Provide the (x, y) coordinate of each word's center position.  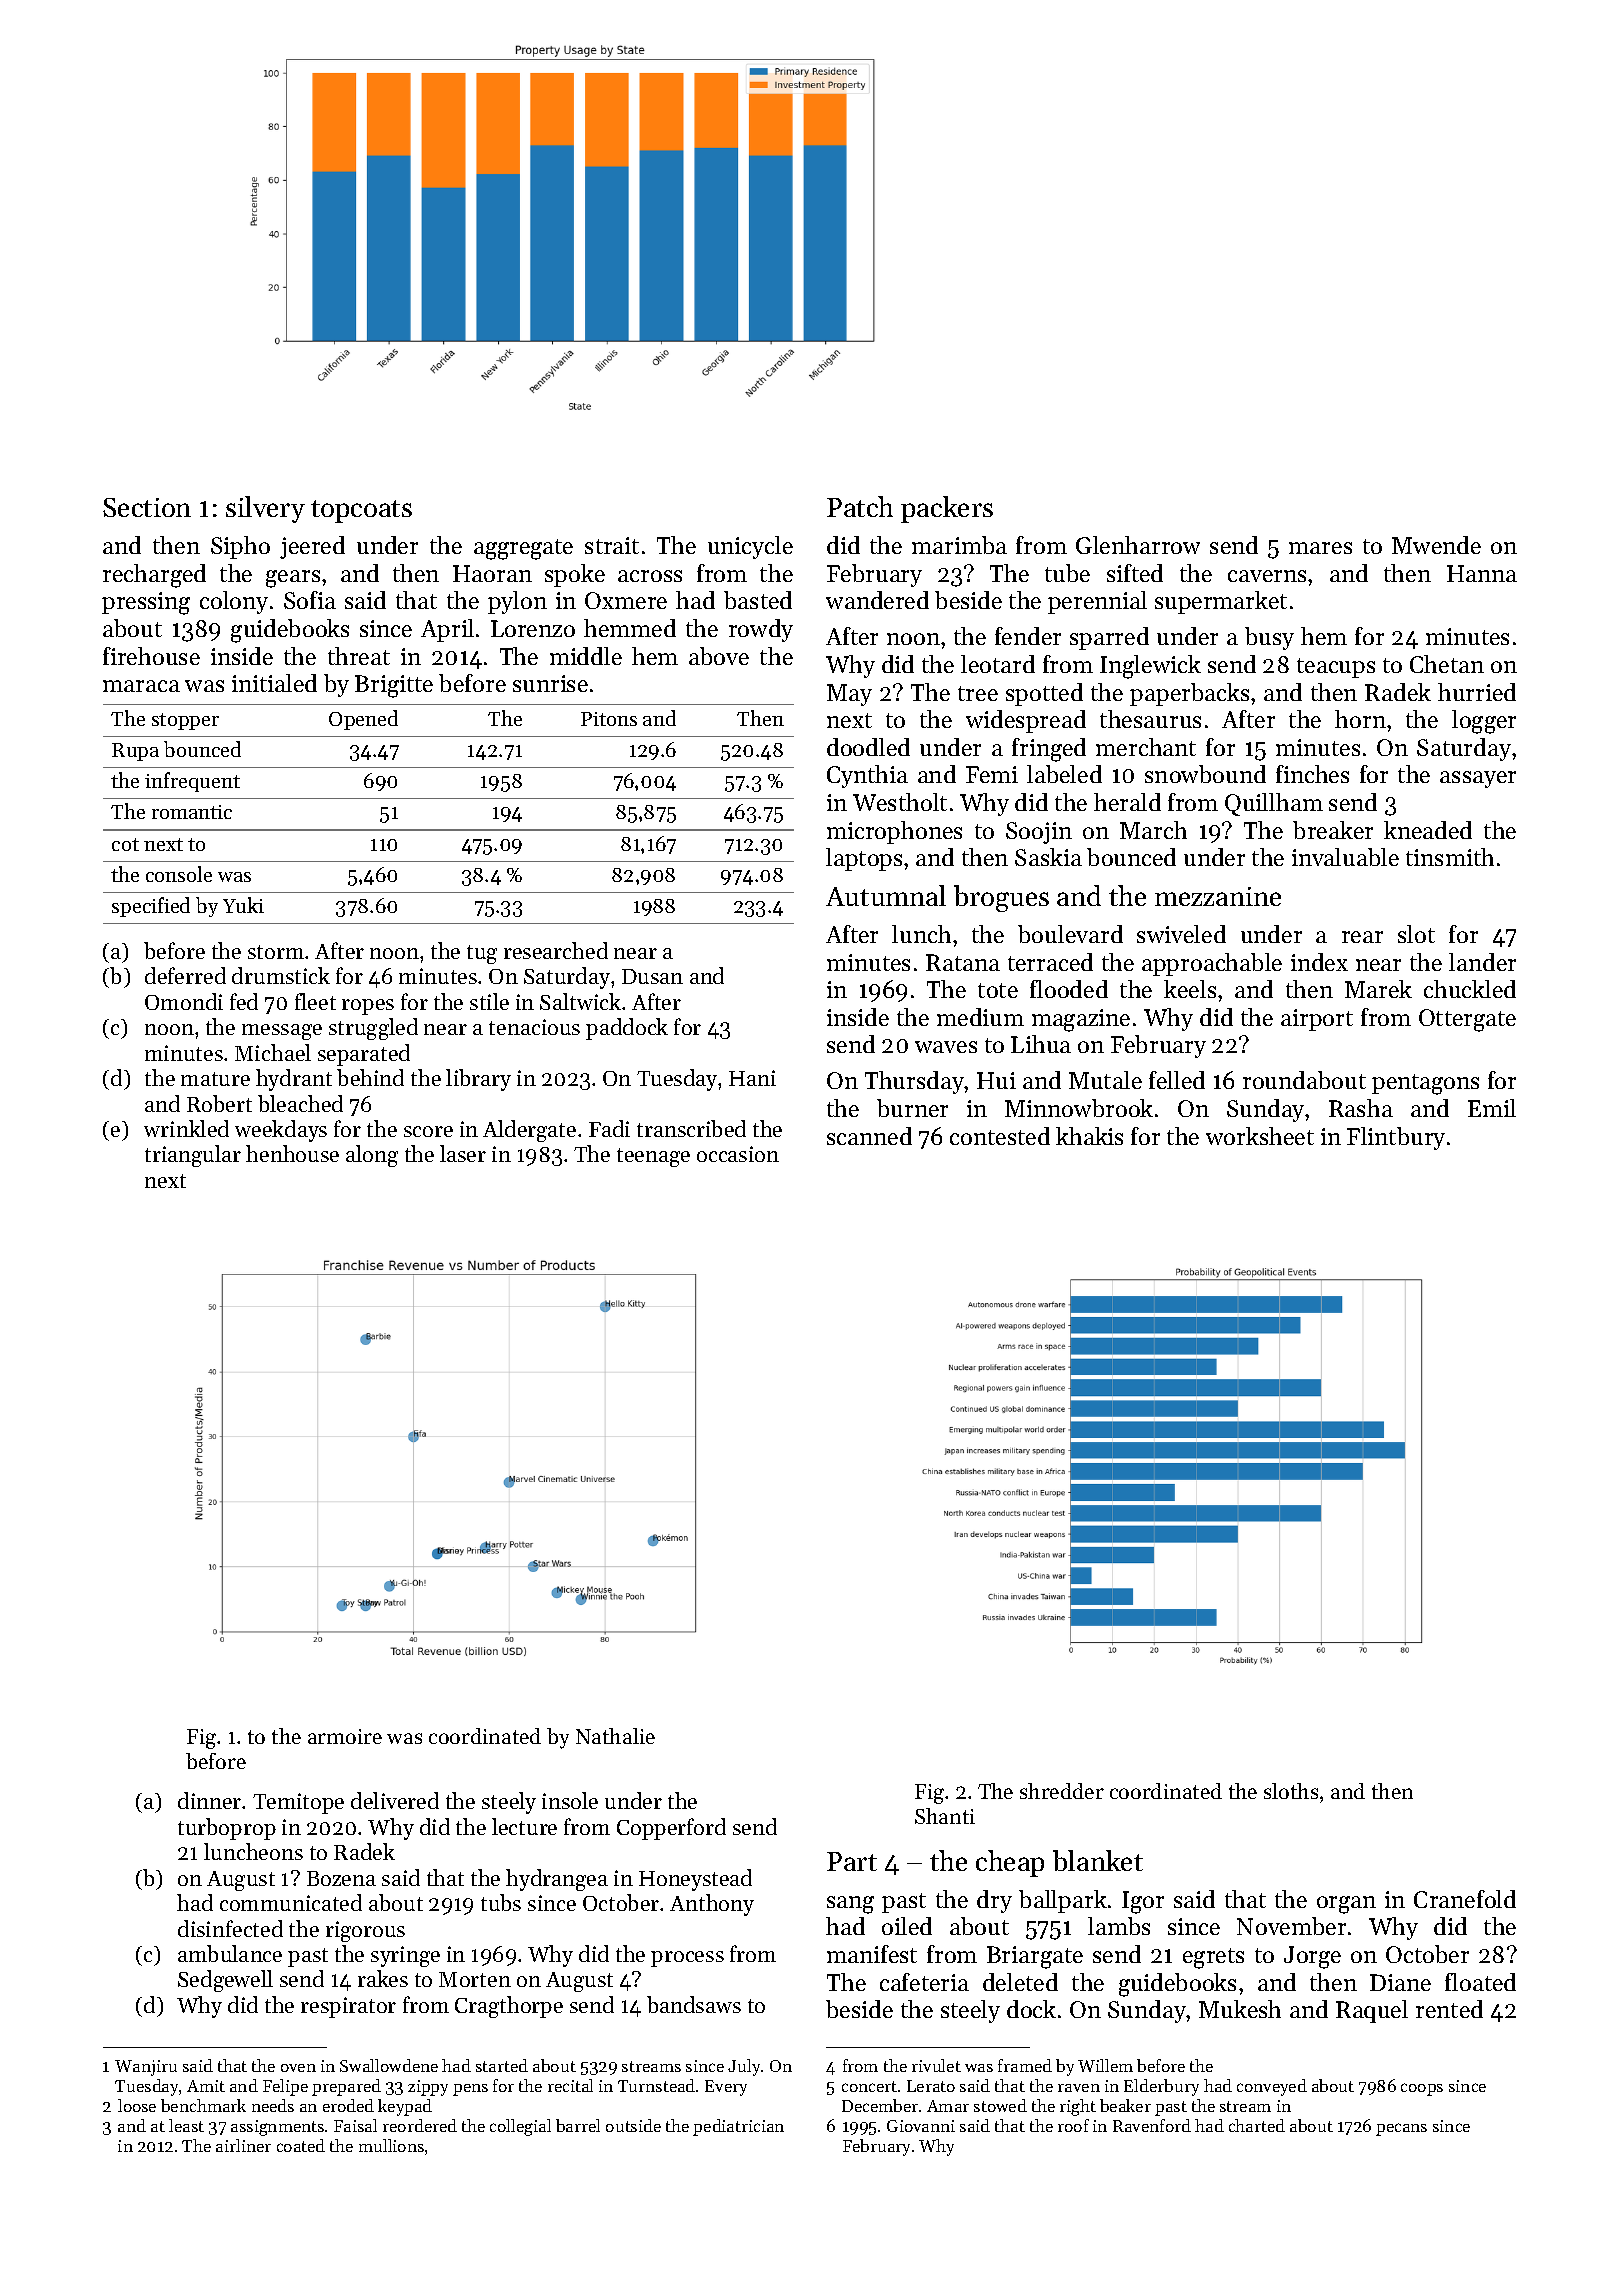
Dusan (652, 976)
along (372, 1156)
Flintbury (1396, 1138)
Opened (363, 720)
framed (1025, 2065)
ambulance (230, 1953)
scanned (869, 1136)
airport (1317, 1020)
